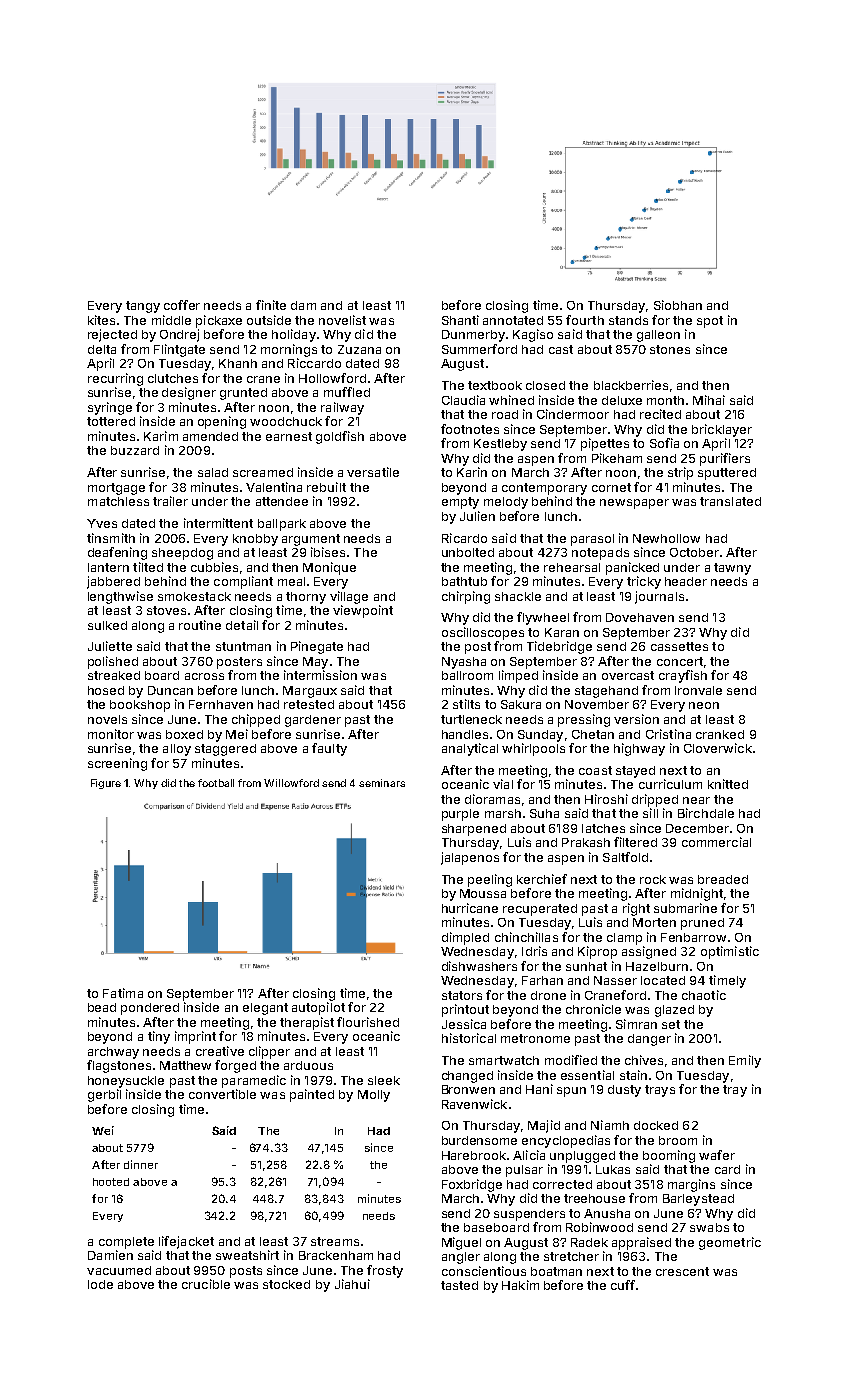  What do you see at coordinates (347, 392) in the document?
I see `muffled` at bounding box center [347, 392].
